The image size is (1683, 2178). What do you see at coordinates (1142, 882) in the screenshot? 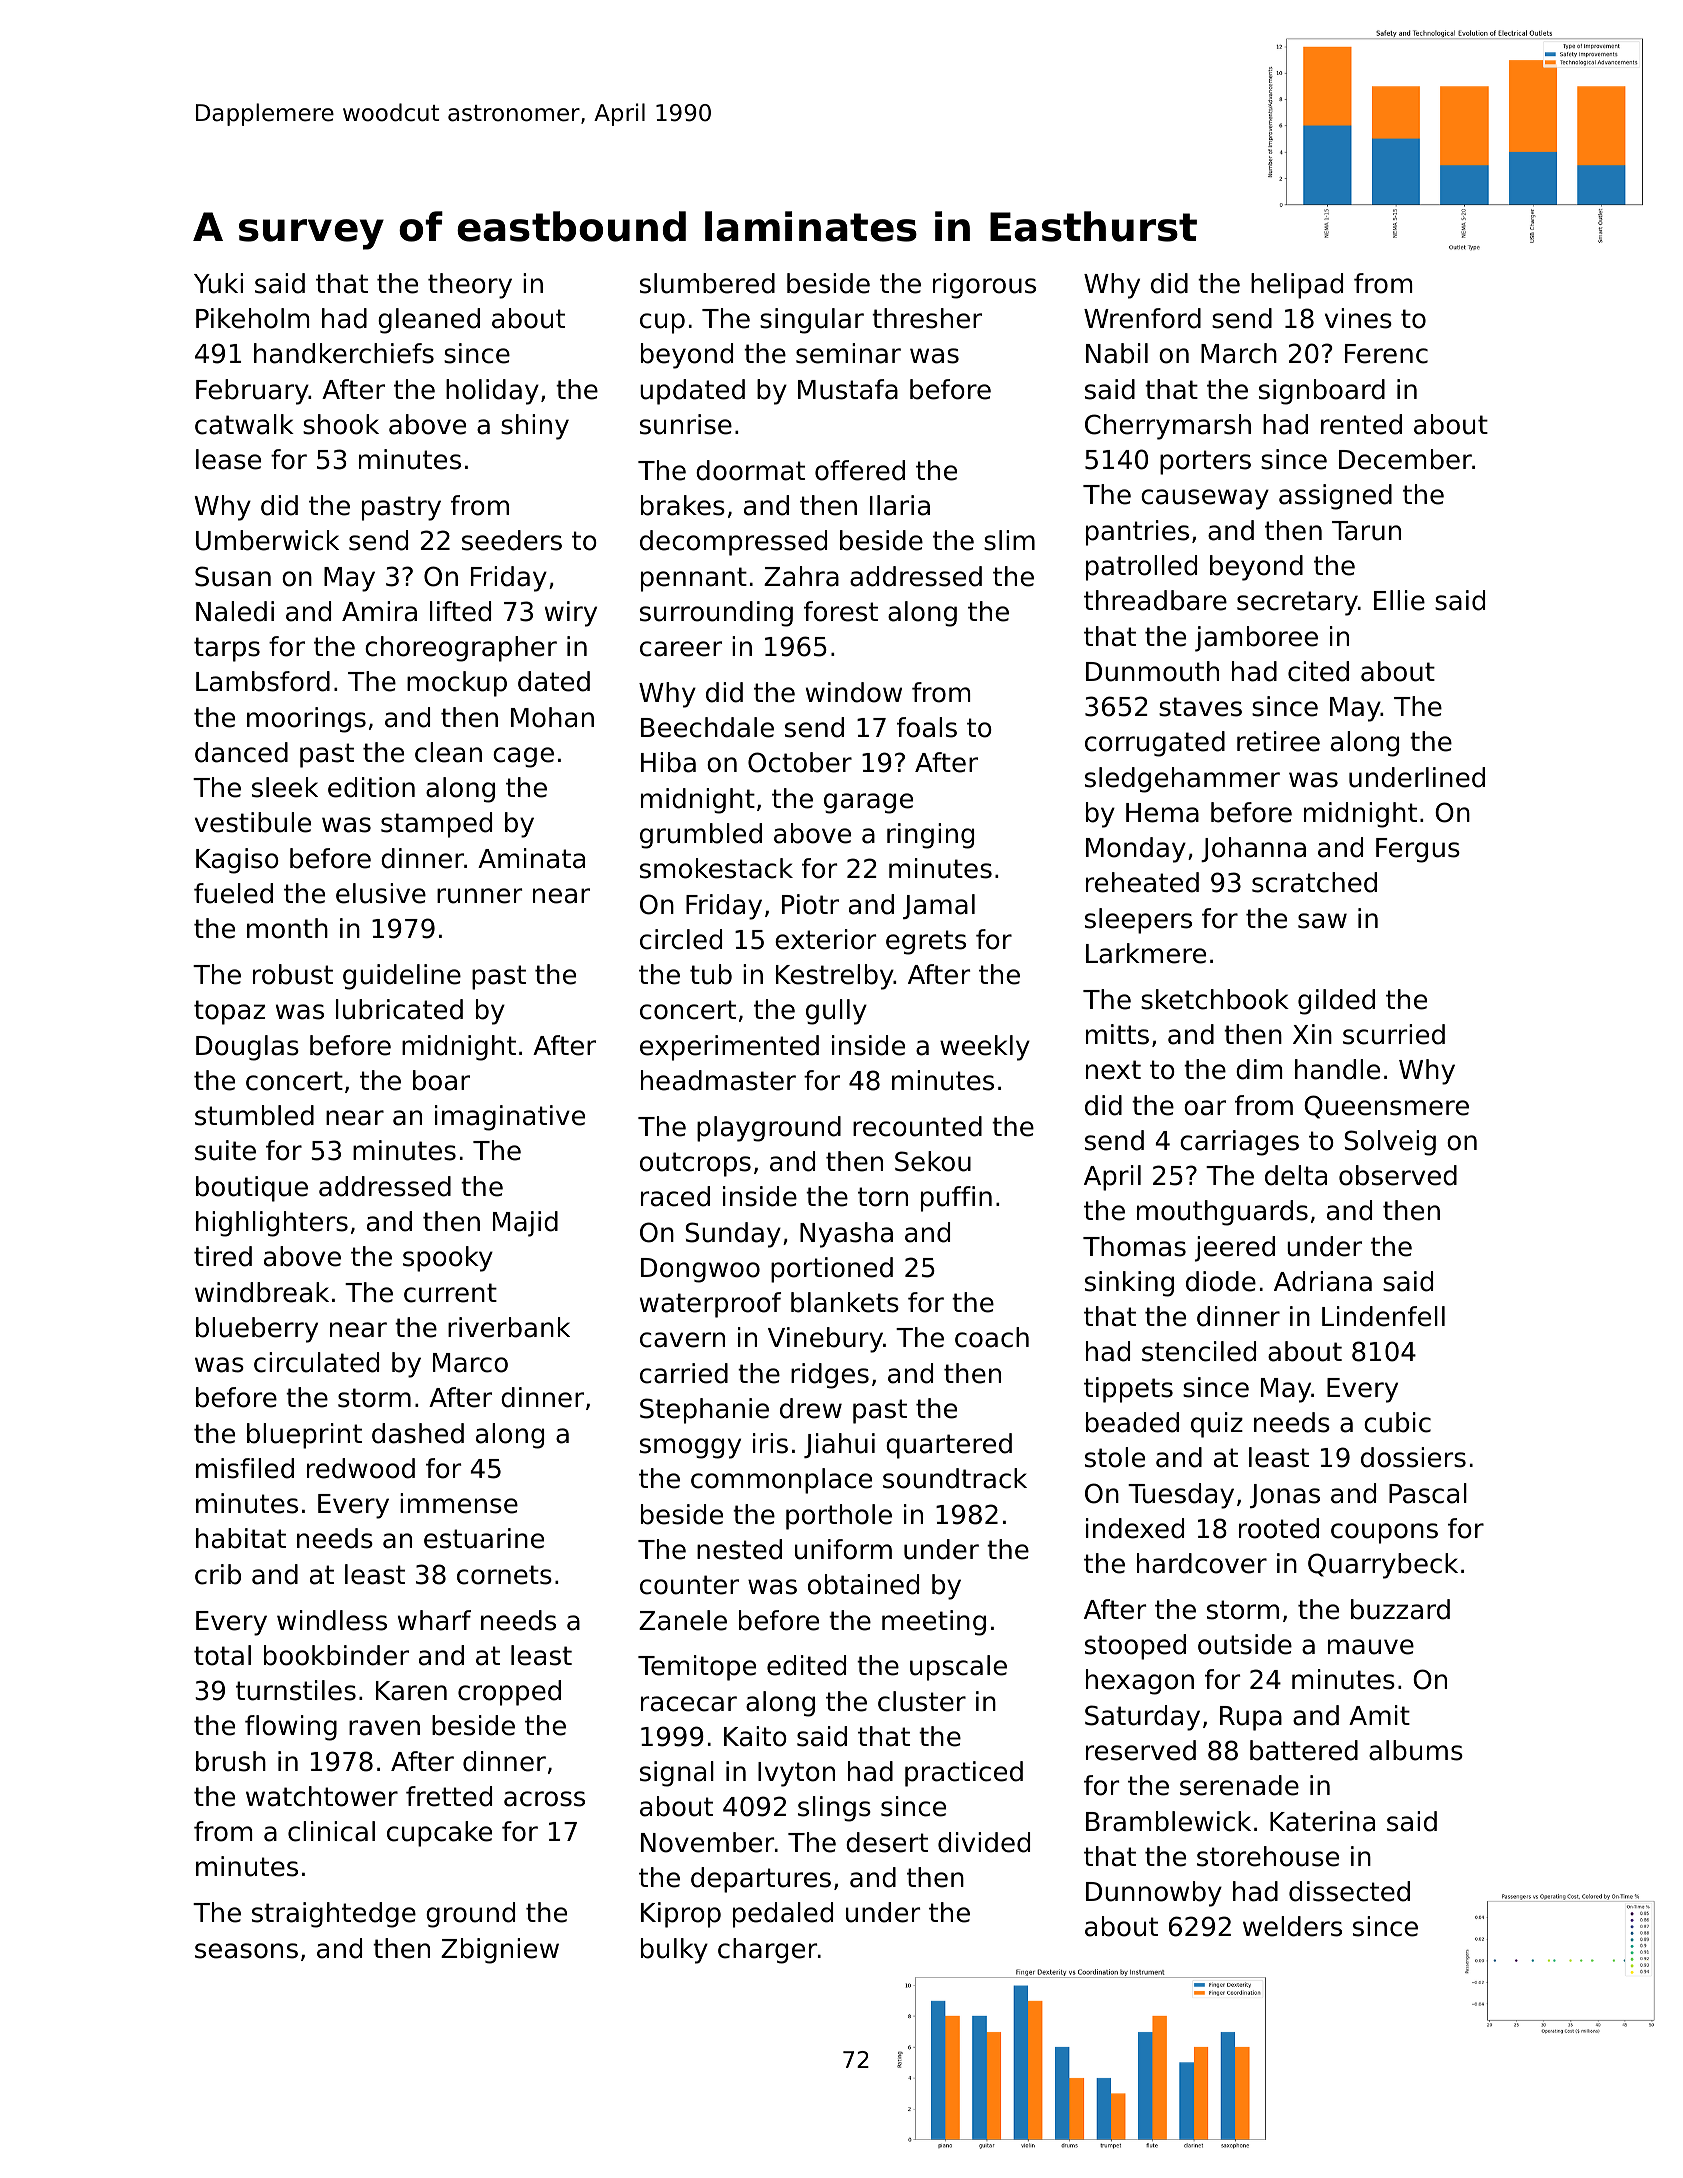
I see `reheated` at bounding box center [1142, 882].
